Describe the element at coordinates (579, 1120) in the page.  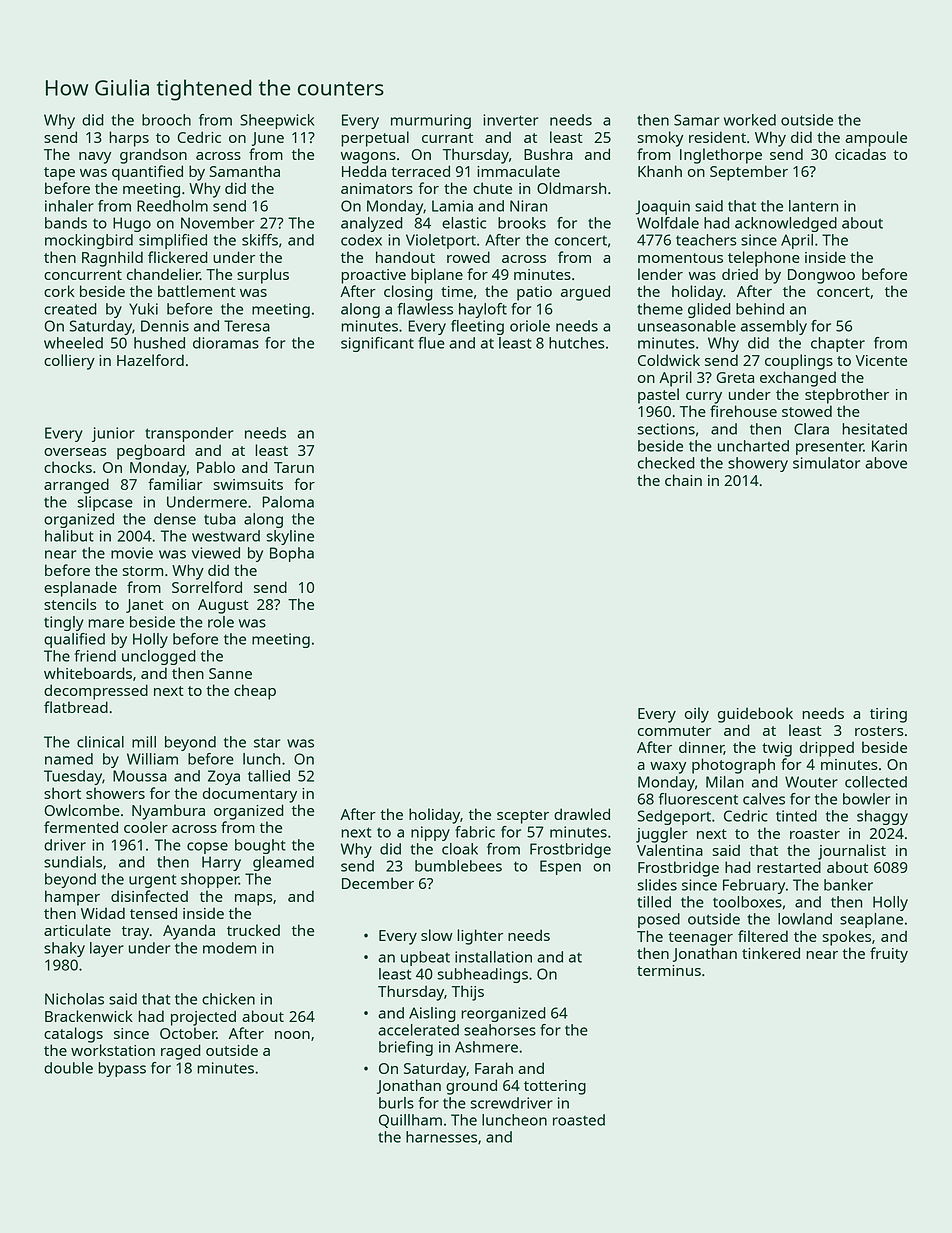
I see `roasted` at that location.
